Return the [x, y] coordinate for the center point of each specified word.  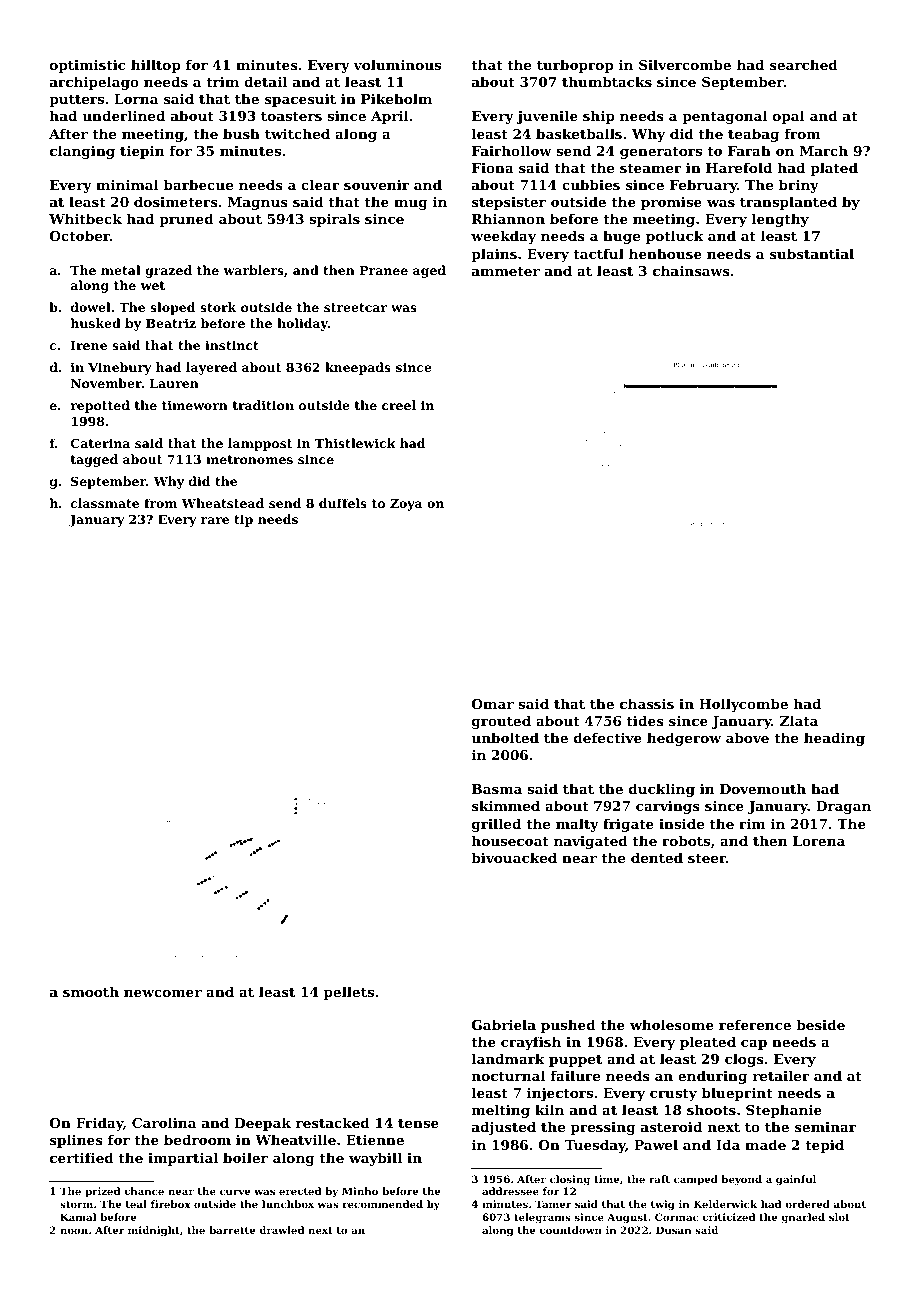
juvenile [547, 117]
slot [839, 1217]
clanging [82, 152]
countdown [570, 1230]
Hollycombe [743, 705]
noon [74, 1231]
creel [399, 405]
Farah [749, 150]
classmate [105, 503]
